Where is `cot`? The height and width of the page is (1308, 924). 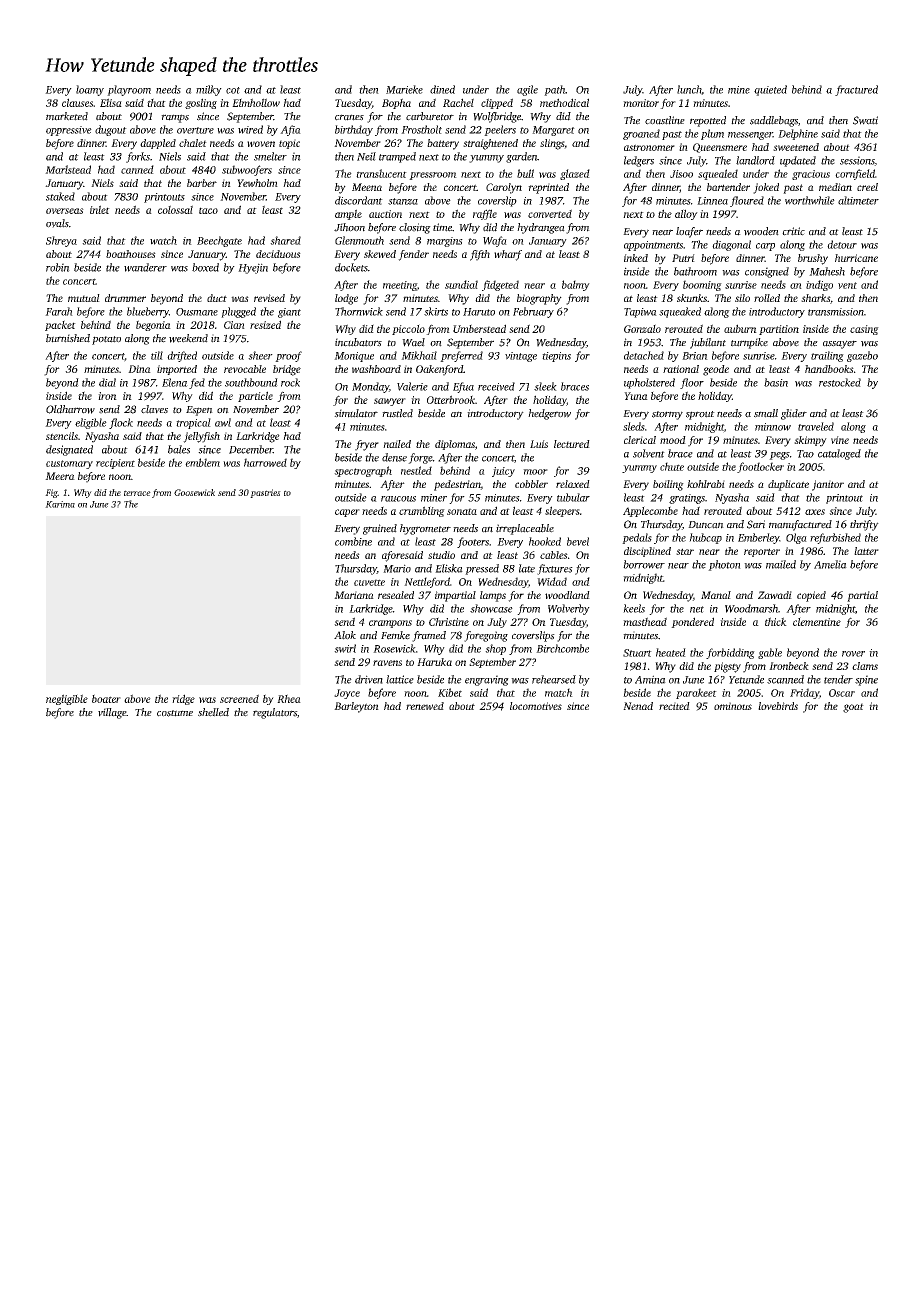 cot is located at coordinates (233, 90).
